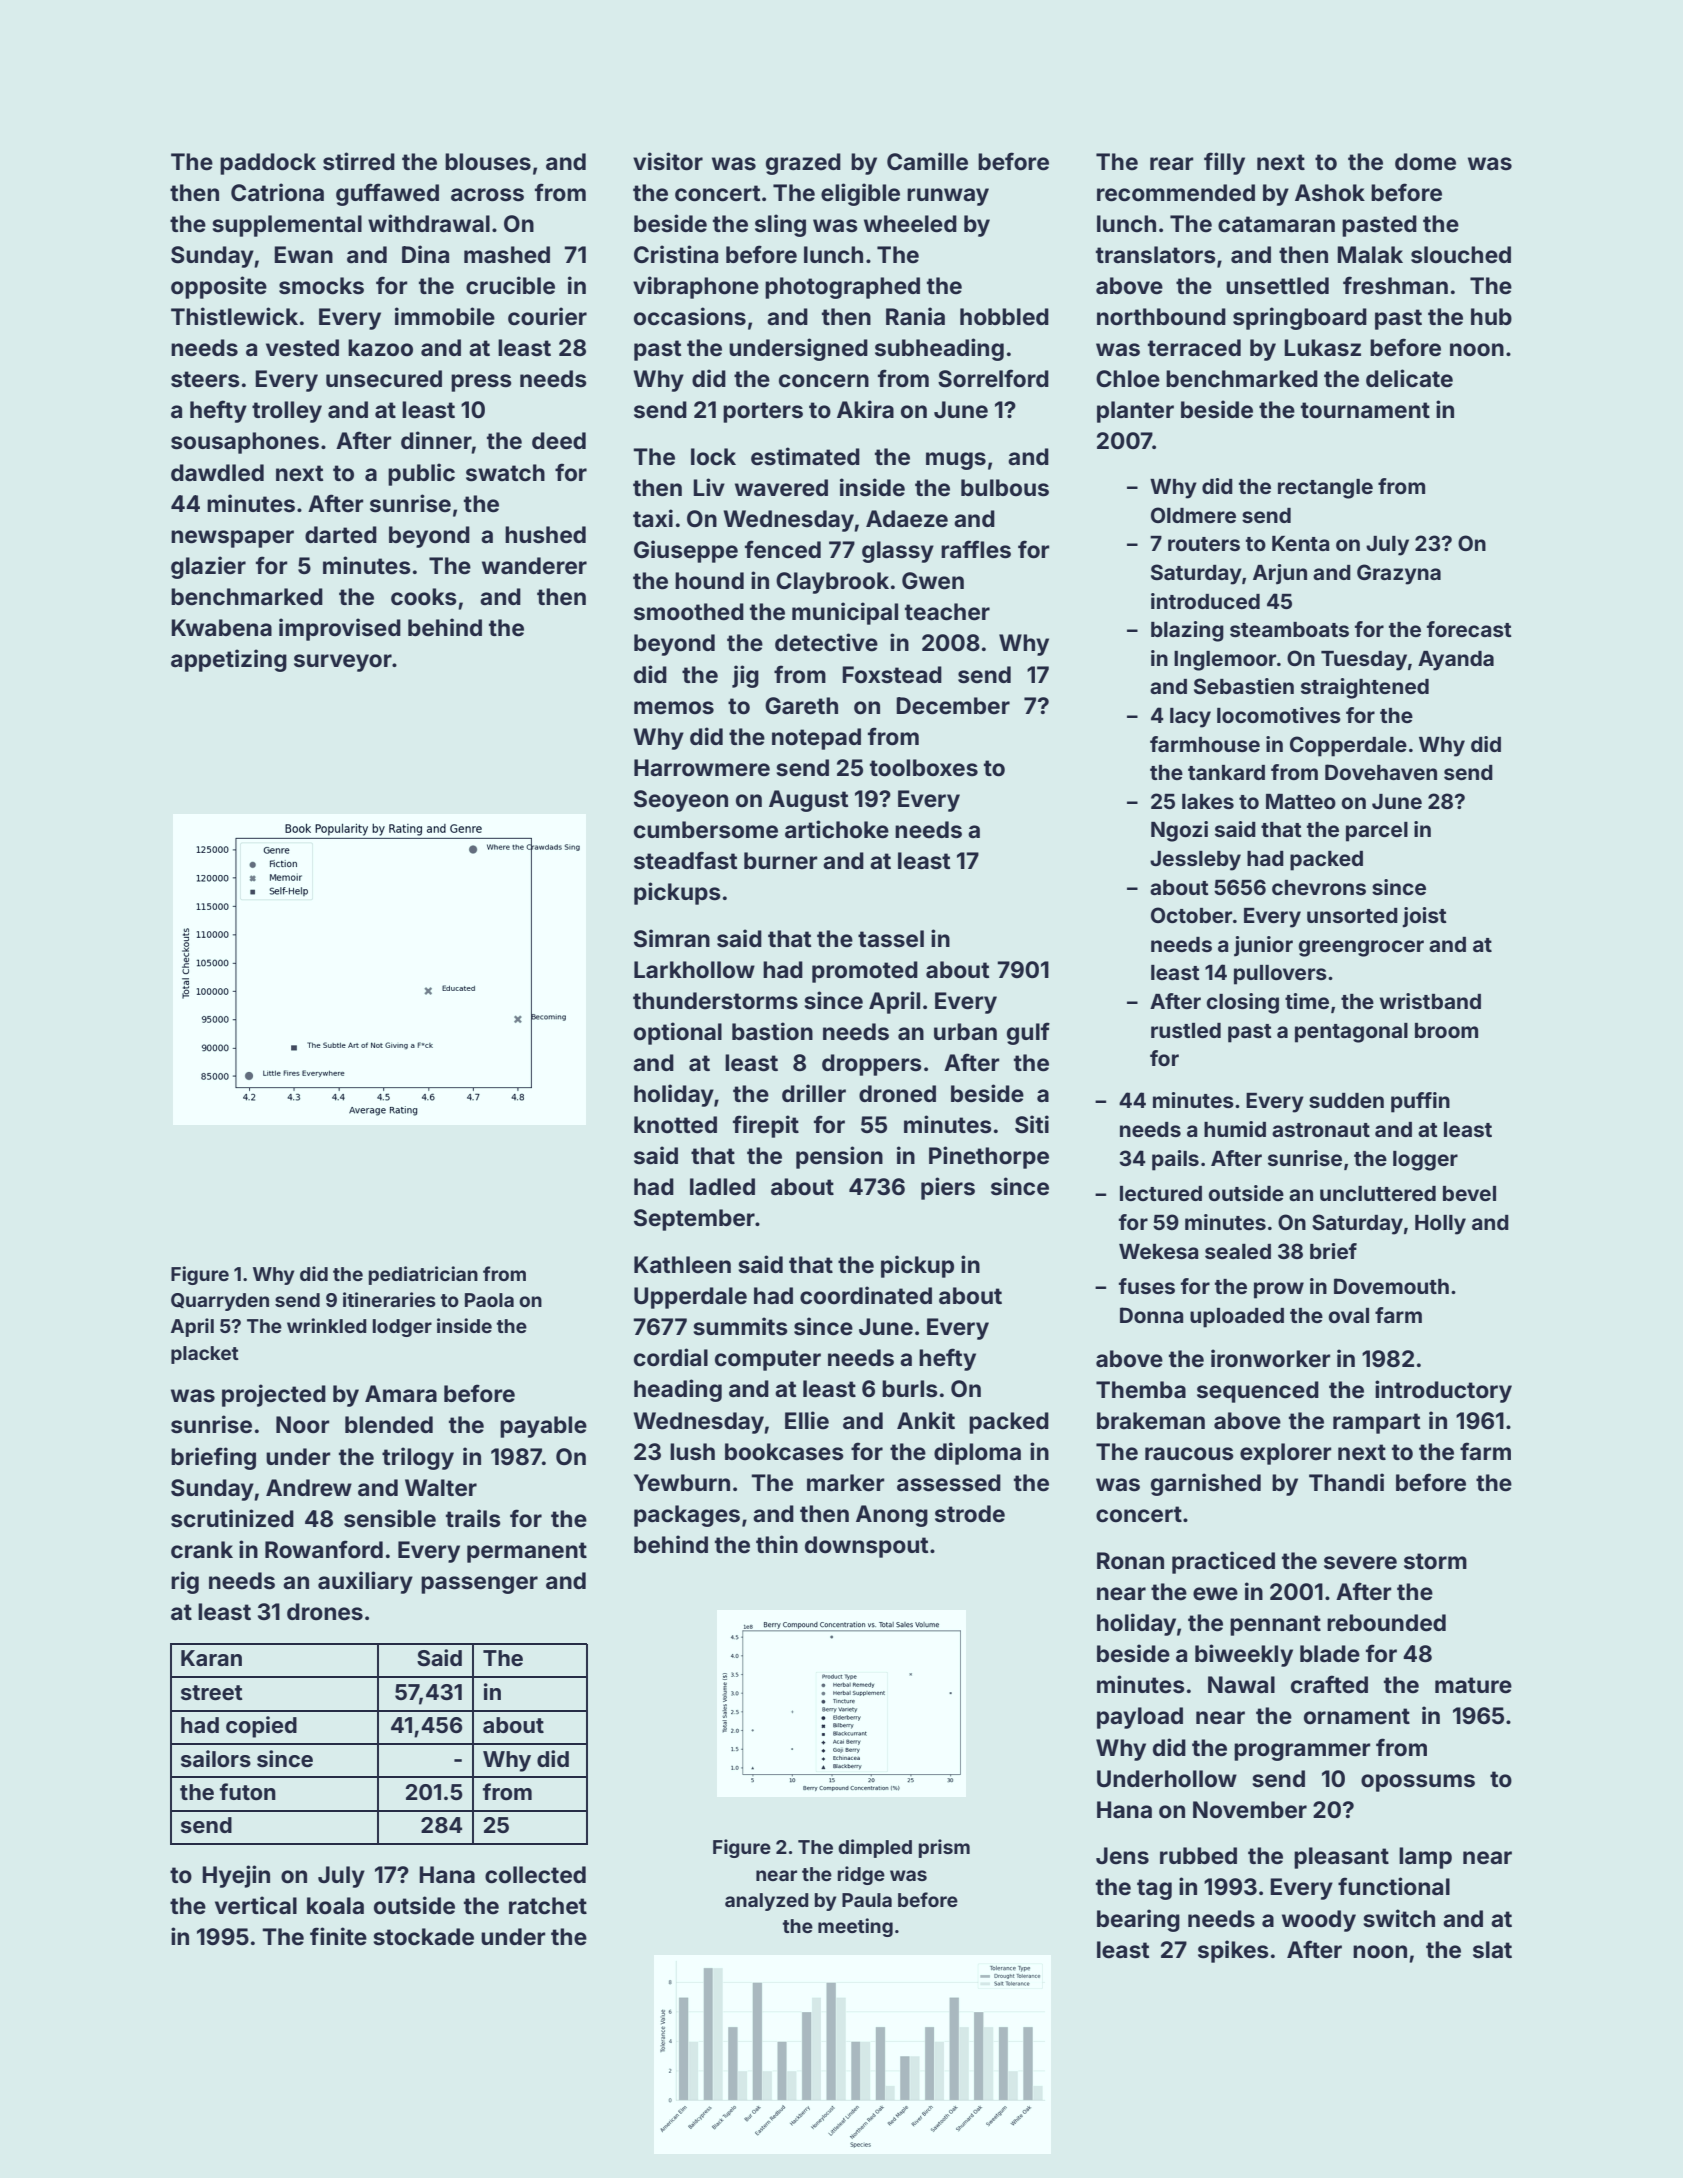 The height and width of the screenshot is (2178, 1683). What do you see at coordinates (1381, 772) in the screenshot?
I see `Dovehaven` at bounding box center [1381, 772].
